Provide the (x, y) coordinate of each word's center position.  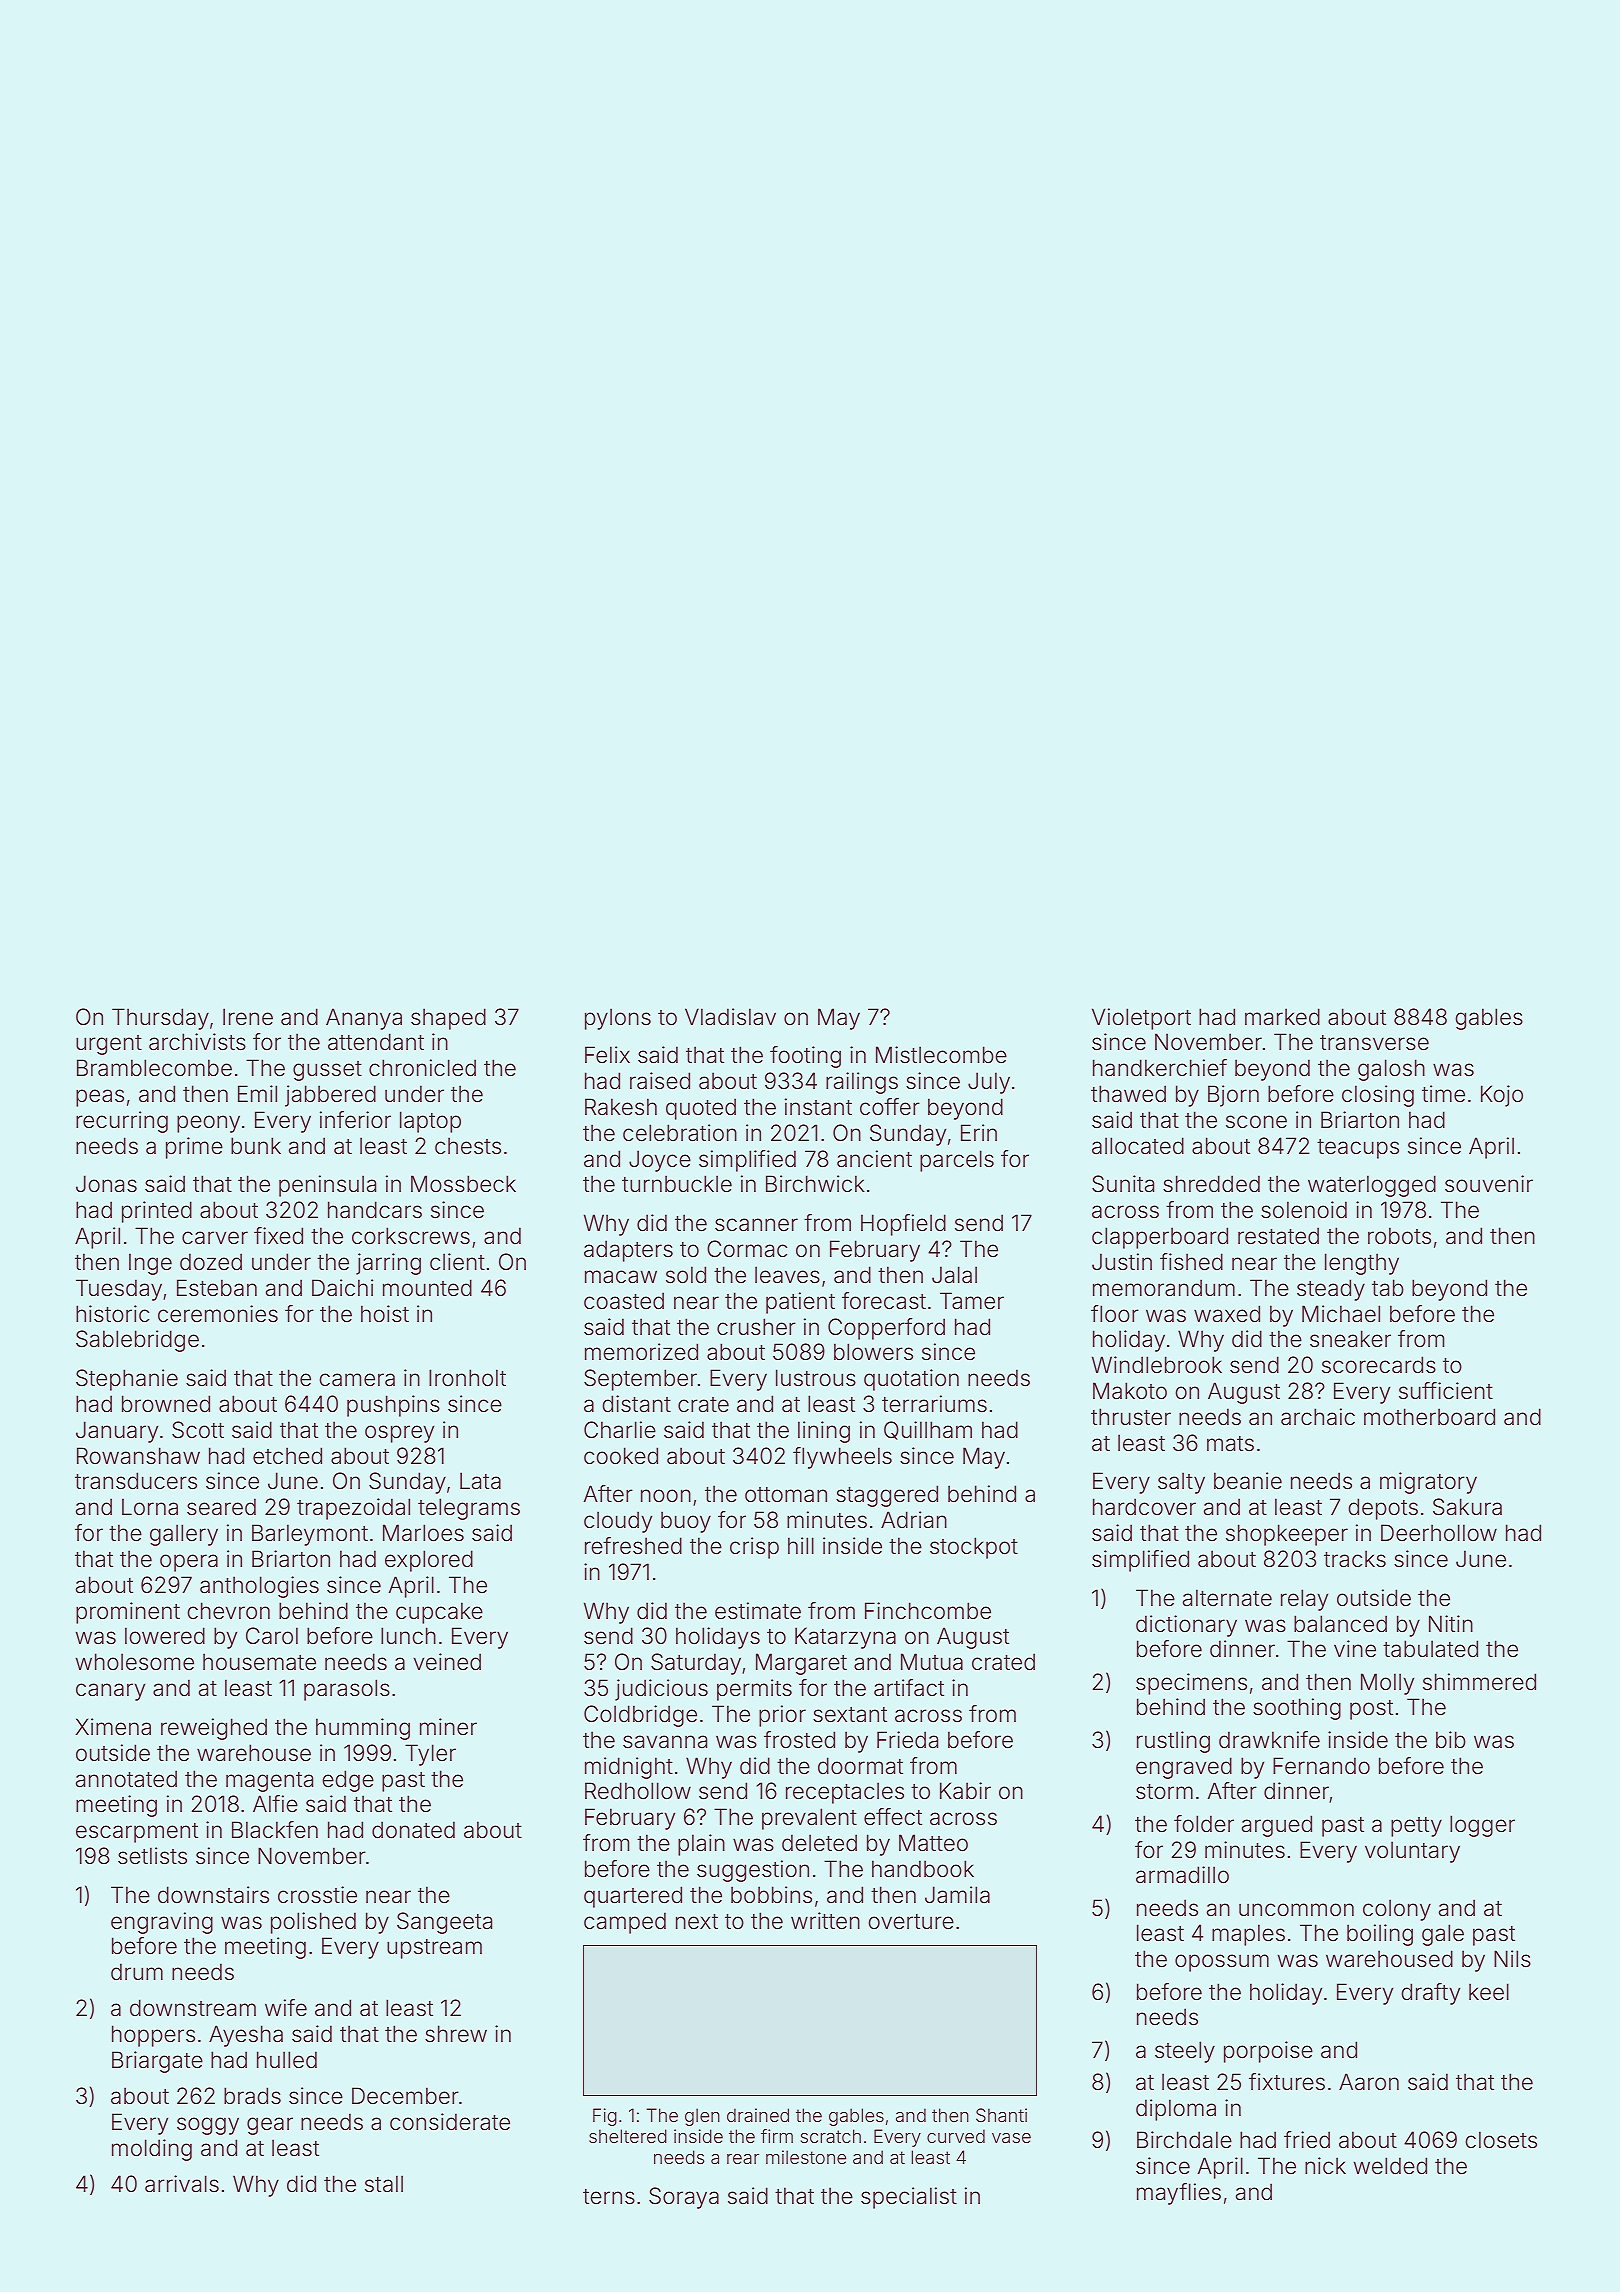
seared (221, 1507)
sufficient (1446, 1391)
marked (1282, 1017)
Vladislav (730, 1017)
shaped (448, 1019)
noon (666, 1495)
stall (384, 2184)
